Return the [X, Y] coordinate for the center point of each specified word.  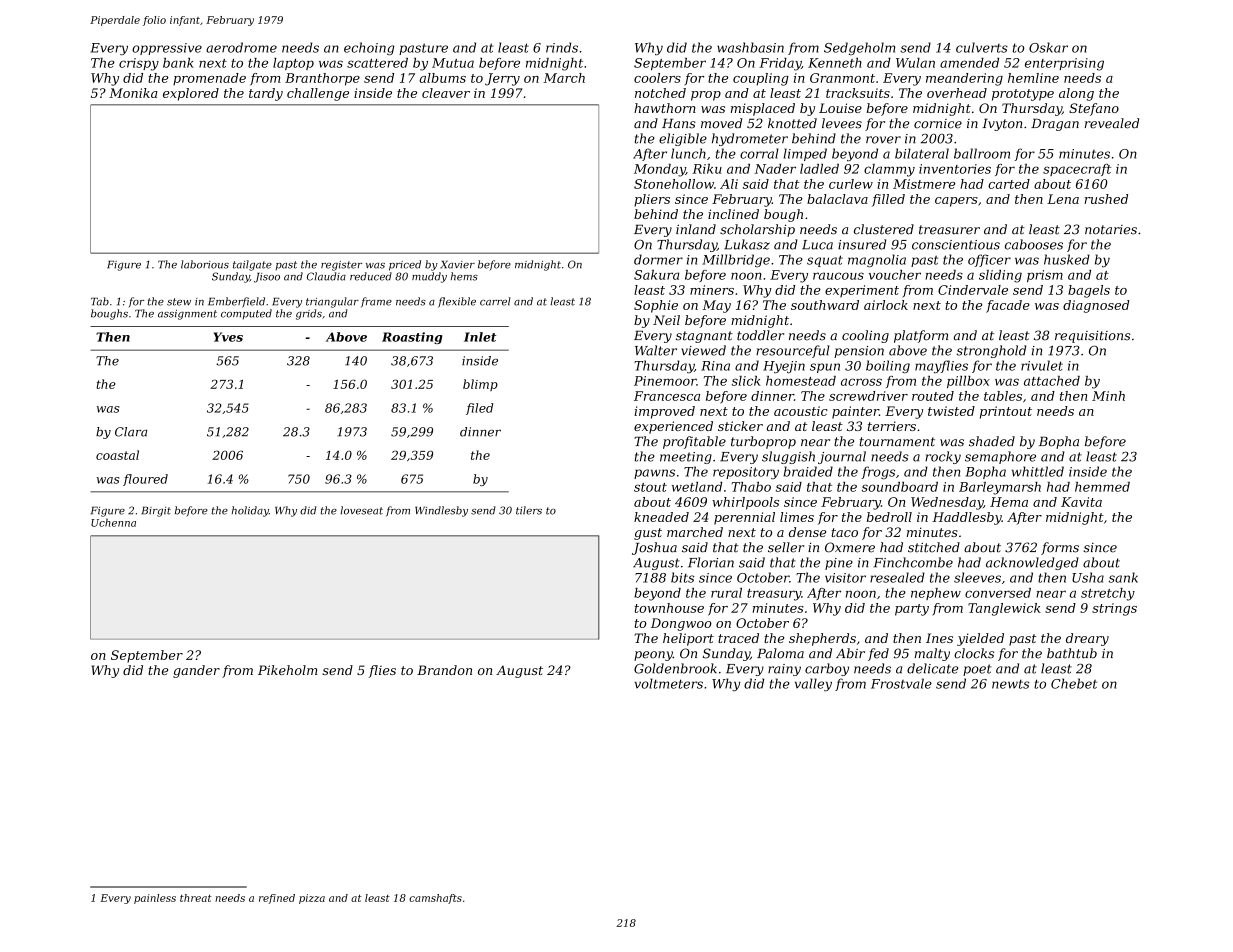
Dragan [1055, 124]
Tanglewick [1004, 609]
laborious [205, 264]
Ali [729, 184]
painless [155, 899]
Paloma [780, 653]
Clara [131, 432]
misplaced [763, 109]
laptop [293, 64]
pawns [654, 474]
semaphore [1000, 457]
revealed [1112, 123]
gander [196, 671]
